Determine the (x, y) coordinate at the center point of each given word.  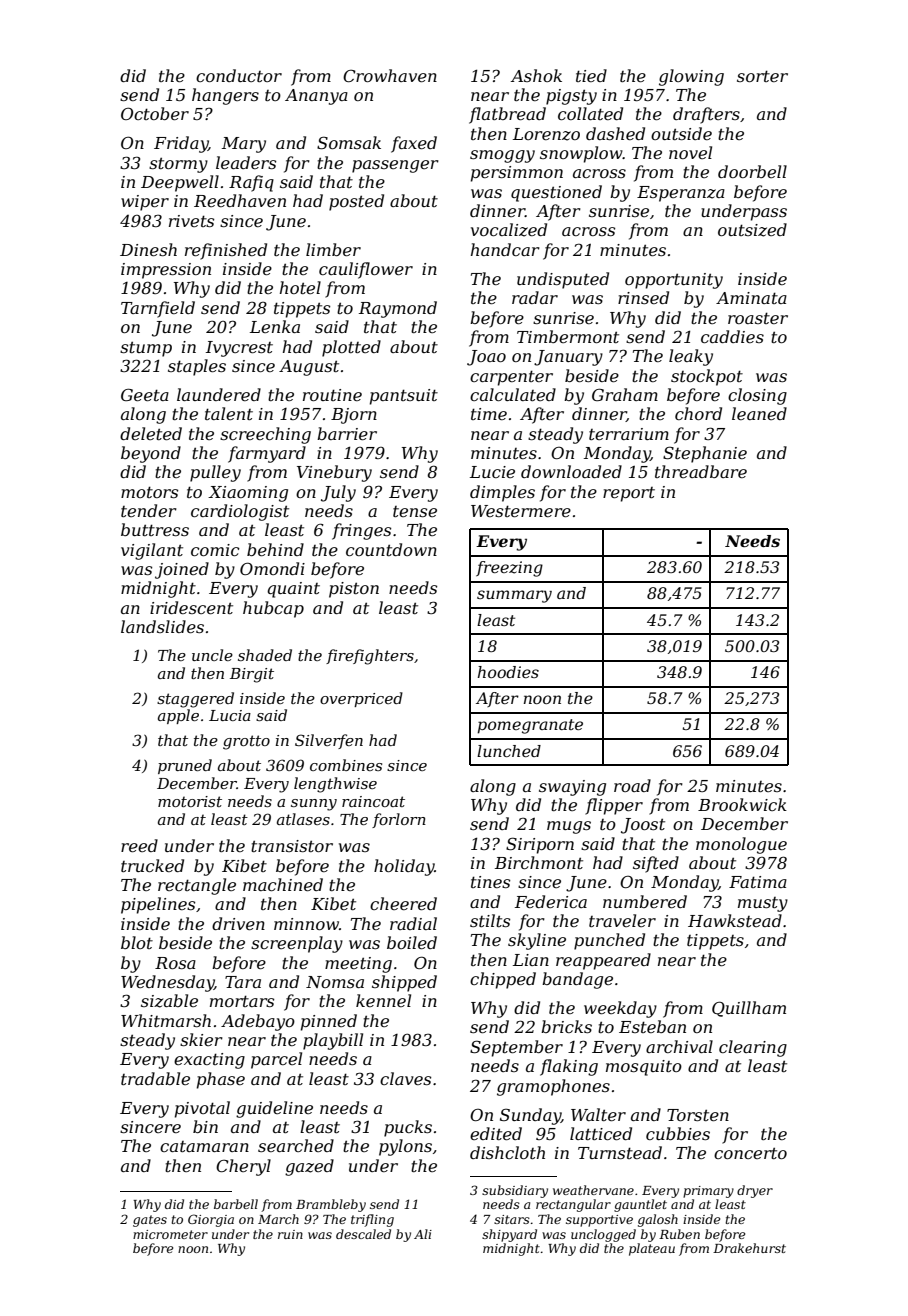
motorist (190, 801)
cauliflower (366, 270)
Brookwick (742, 804)
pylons (405, 1147)
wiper (145, 203)
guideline (274, 1109)
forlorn (399, 820)
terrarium (629, 434)
